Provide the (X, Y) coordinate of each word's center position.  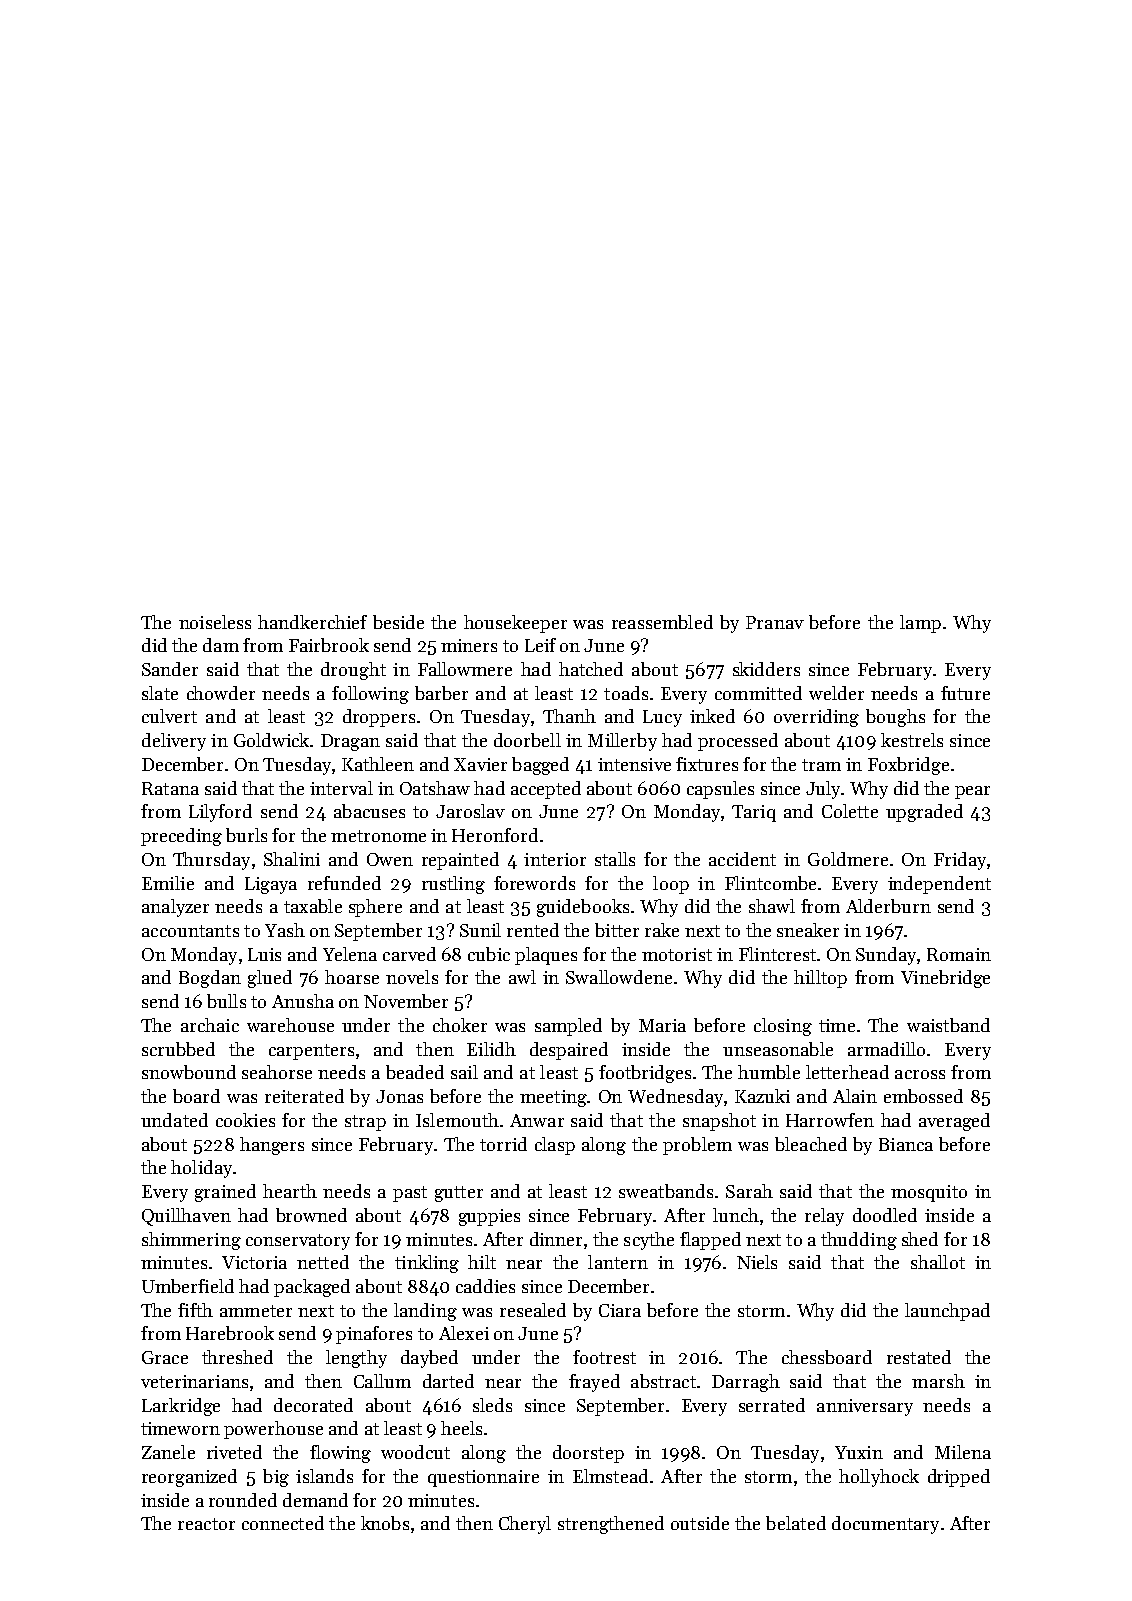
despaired (569, 1051)
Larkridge (181, 1407)
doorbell (527, 740)
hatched (591, 669)
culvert (169, 716)
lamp (920, 624)
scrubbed (178, 1049)
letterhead (847, 1072)
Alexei (464, 1333)
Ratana (170, 788)
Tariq (754, 813)
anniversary (865, 1407)
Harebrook (230, 1333)
